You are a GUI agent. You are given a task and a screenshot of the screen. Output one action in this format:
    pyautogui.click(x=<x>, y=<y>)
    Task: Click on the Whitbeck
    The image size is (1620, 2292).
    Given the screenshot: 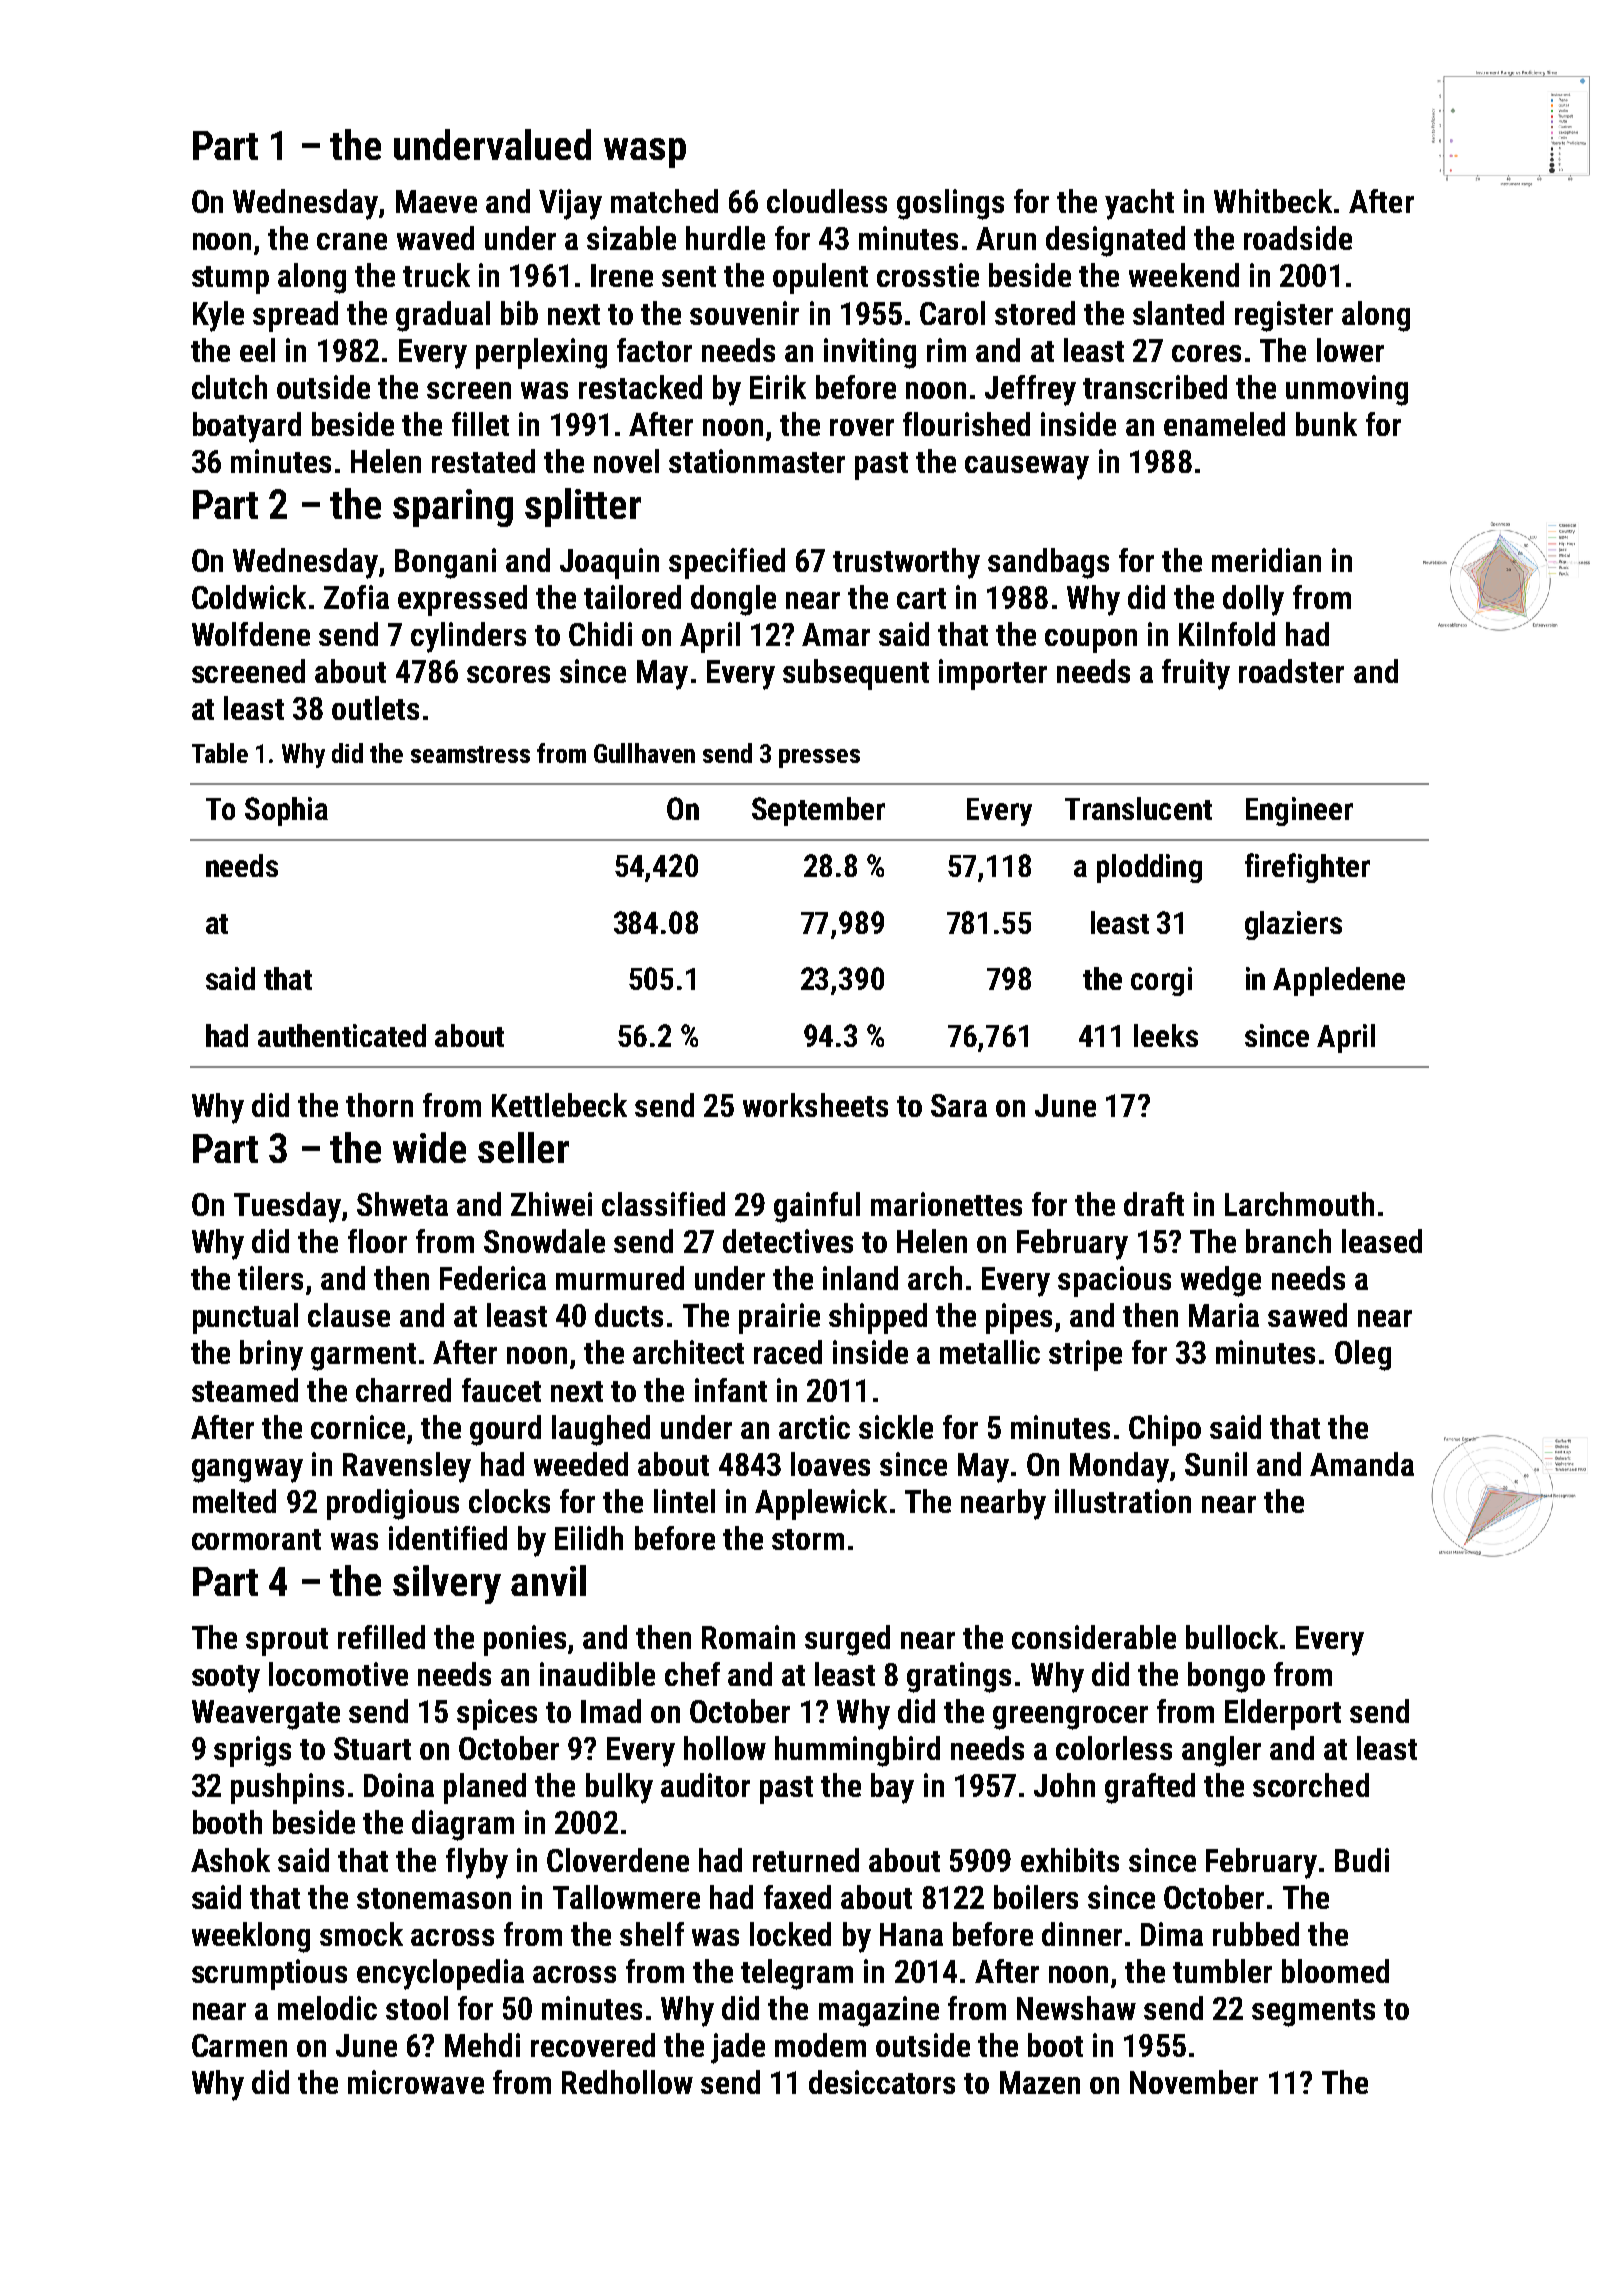 What is the action you would take?
    pyautogui.click(x=1273, y=201)
